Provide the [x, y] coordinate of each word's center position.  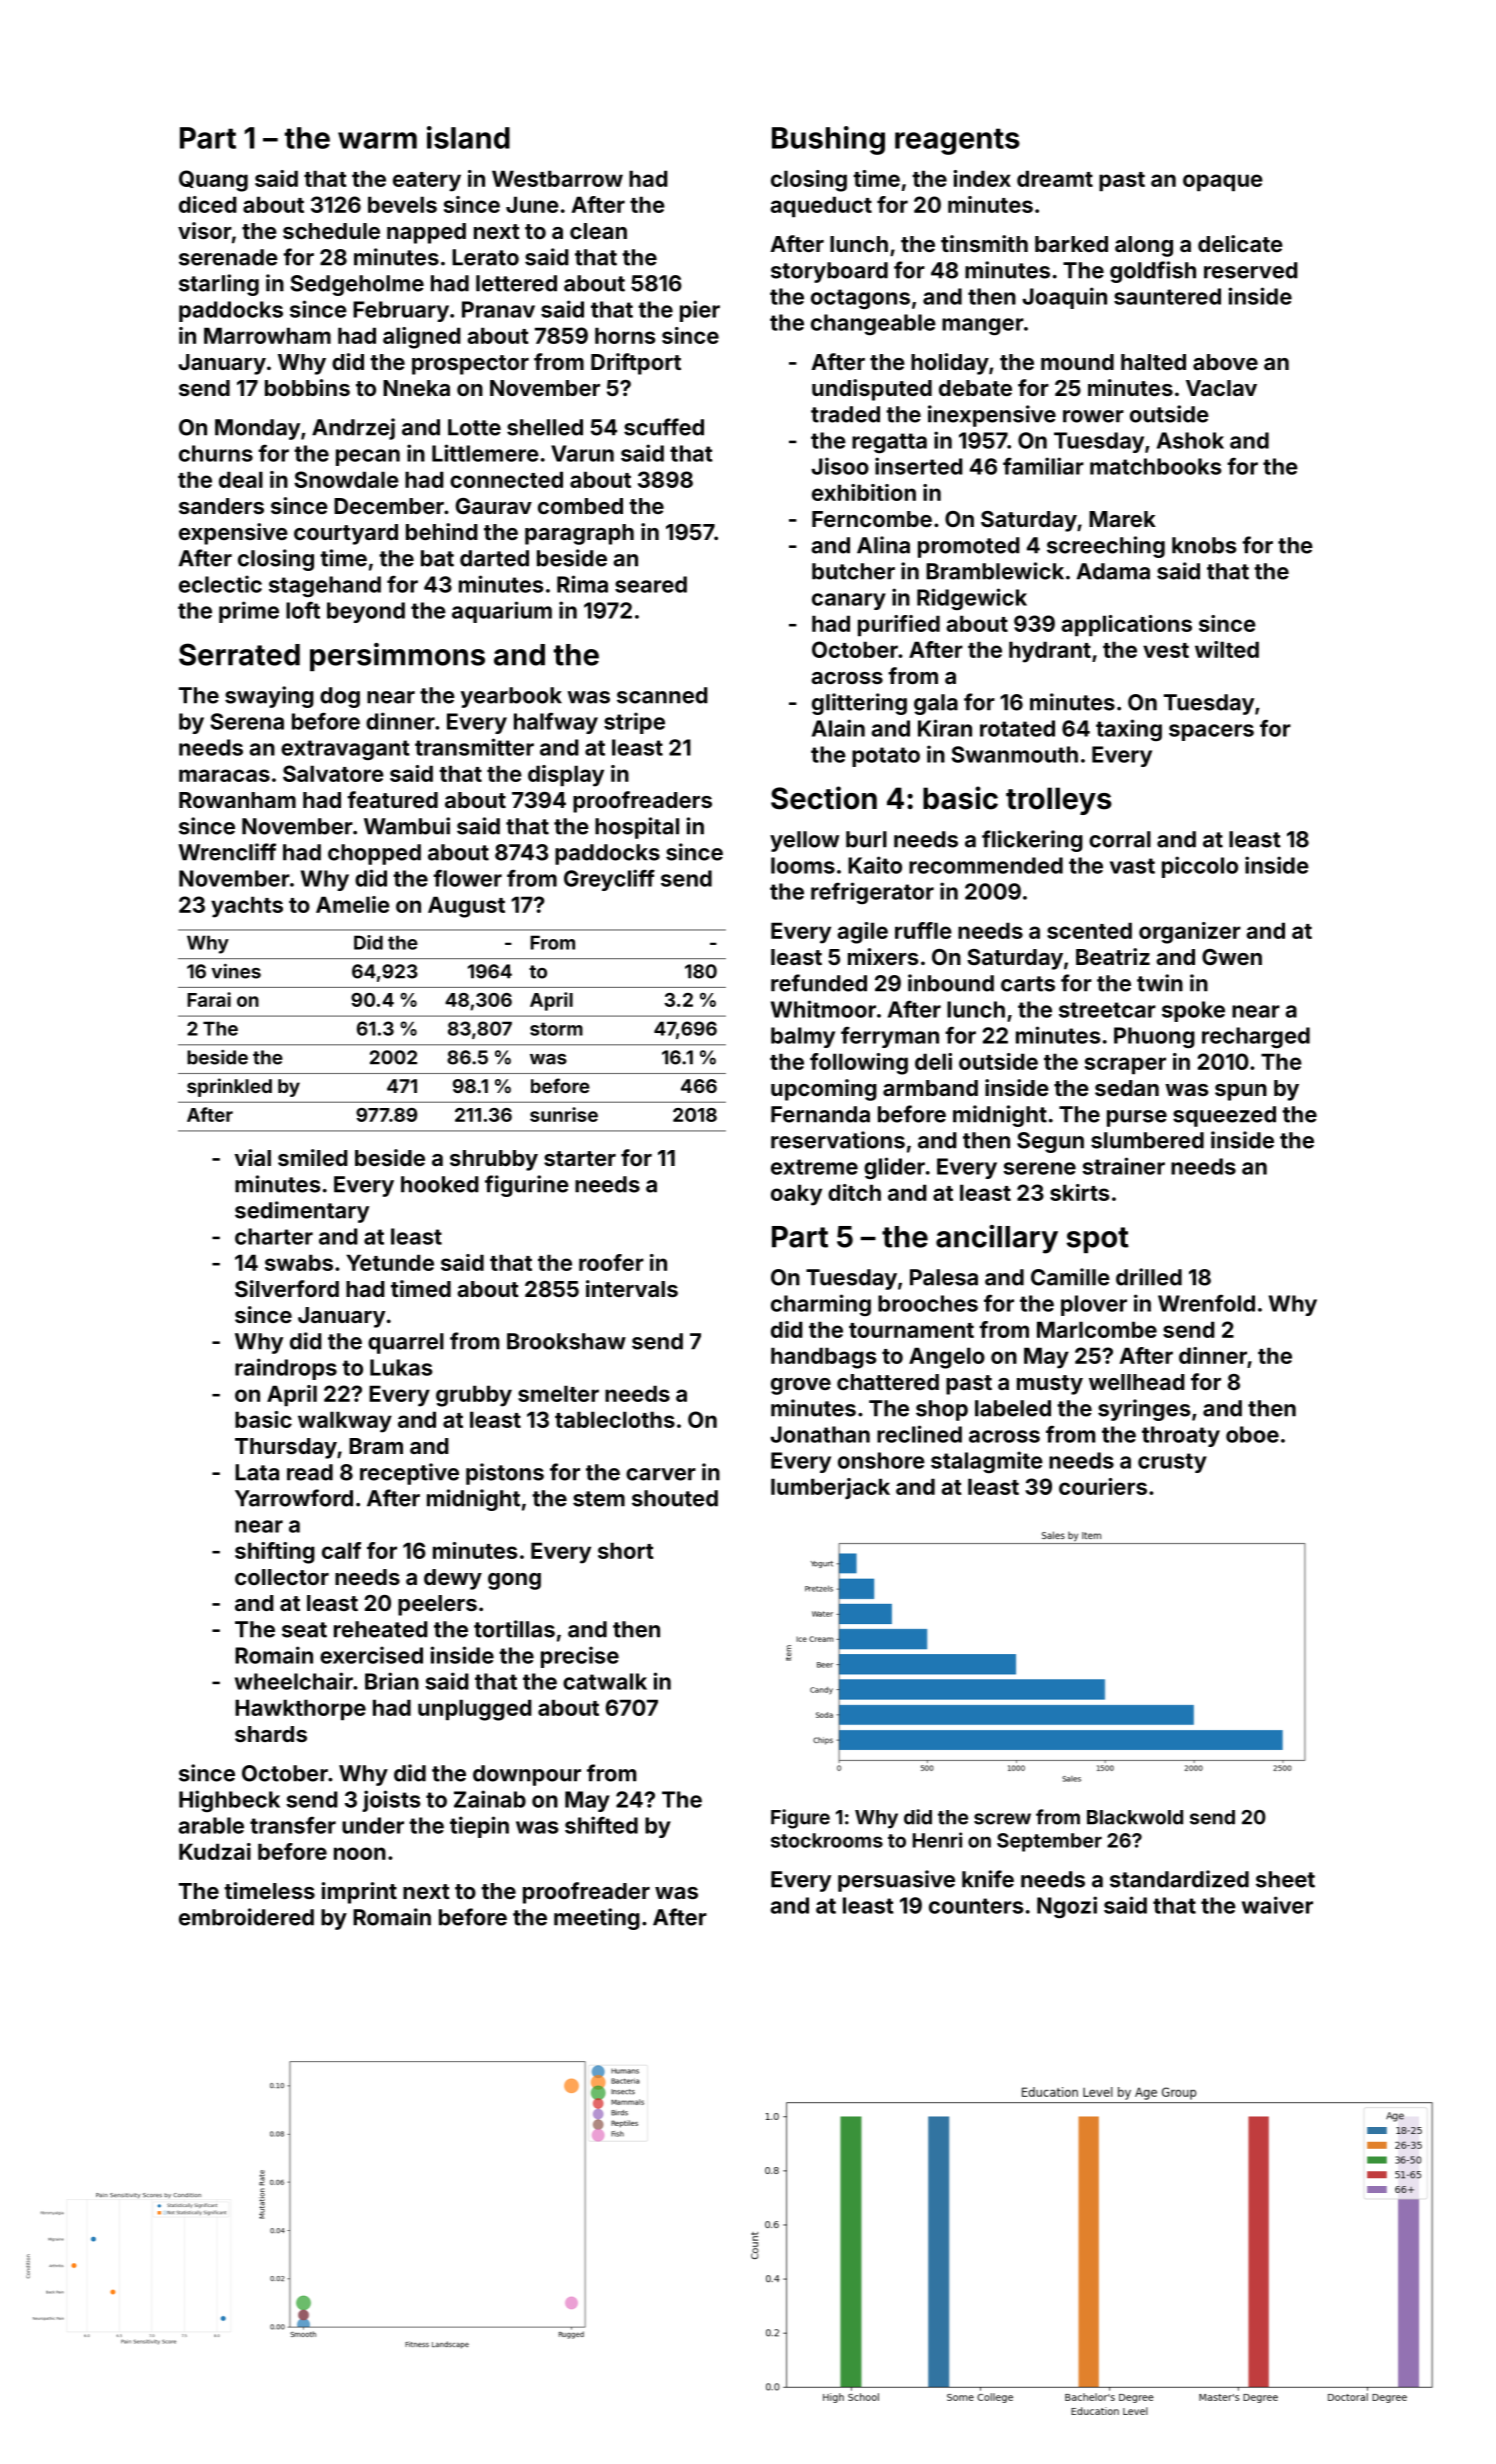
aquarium [502, 612]
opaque [1223, 182]
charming [821, 1305]
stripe [634, 723]
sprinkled [229, 1087]
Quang [213, 181]
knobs [1204, 545]
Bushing [828, 140]
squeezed [1224, 1116]
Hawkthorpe [300, 1709]
